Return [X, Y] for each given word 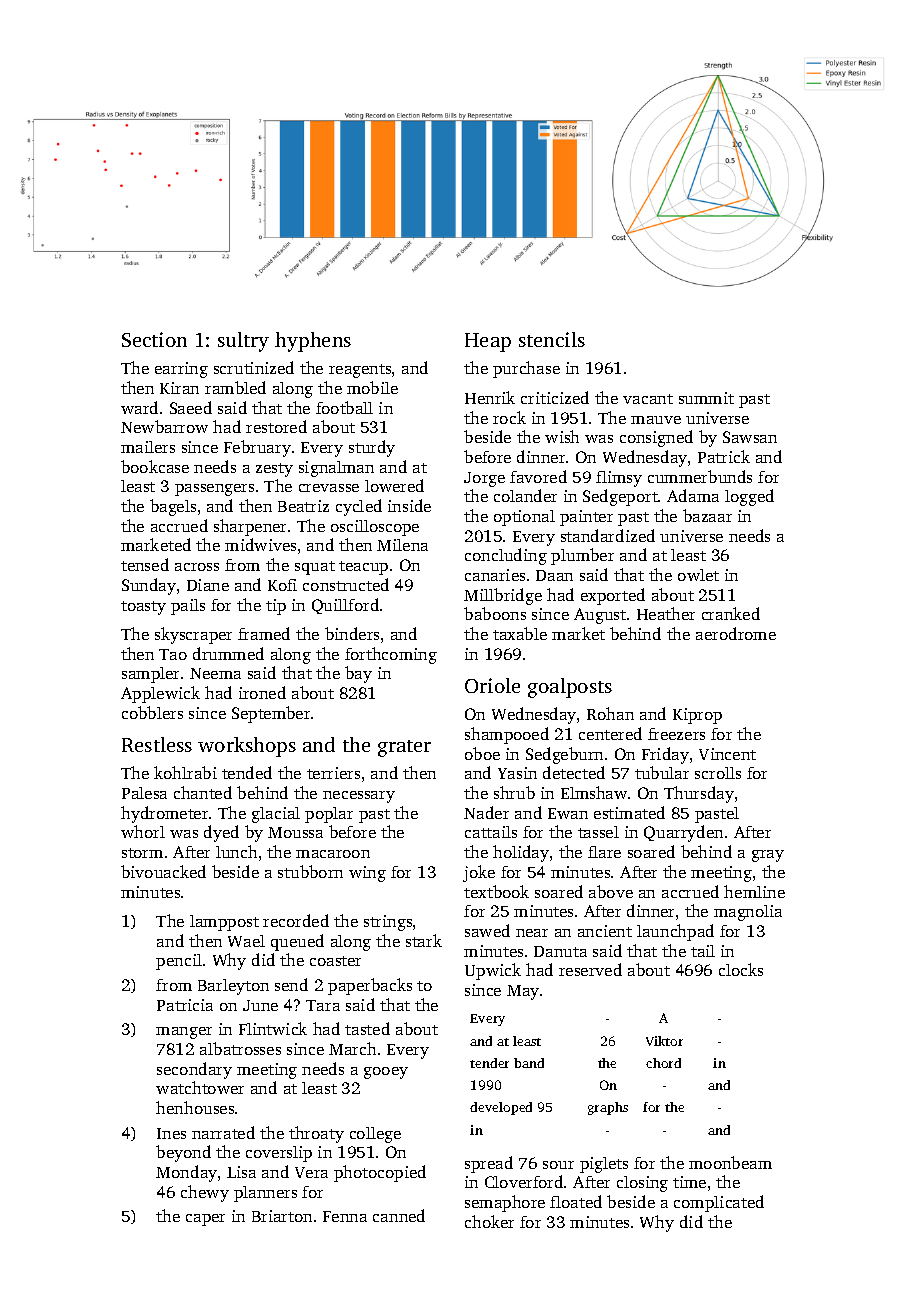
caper [205, 1220]
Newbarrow [164, 426]
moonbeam [730, 1162]
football [344, 407]
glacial [276, 815]
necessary [359, 797]
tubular [662, 772]
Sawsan [750, 437]
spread [489, 1164]
